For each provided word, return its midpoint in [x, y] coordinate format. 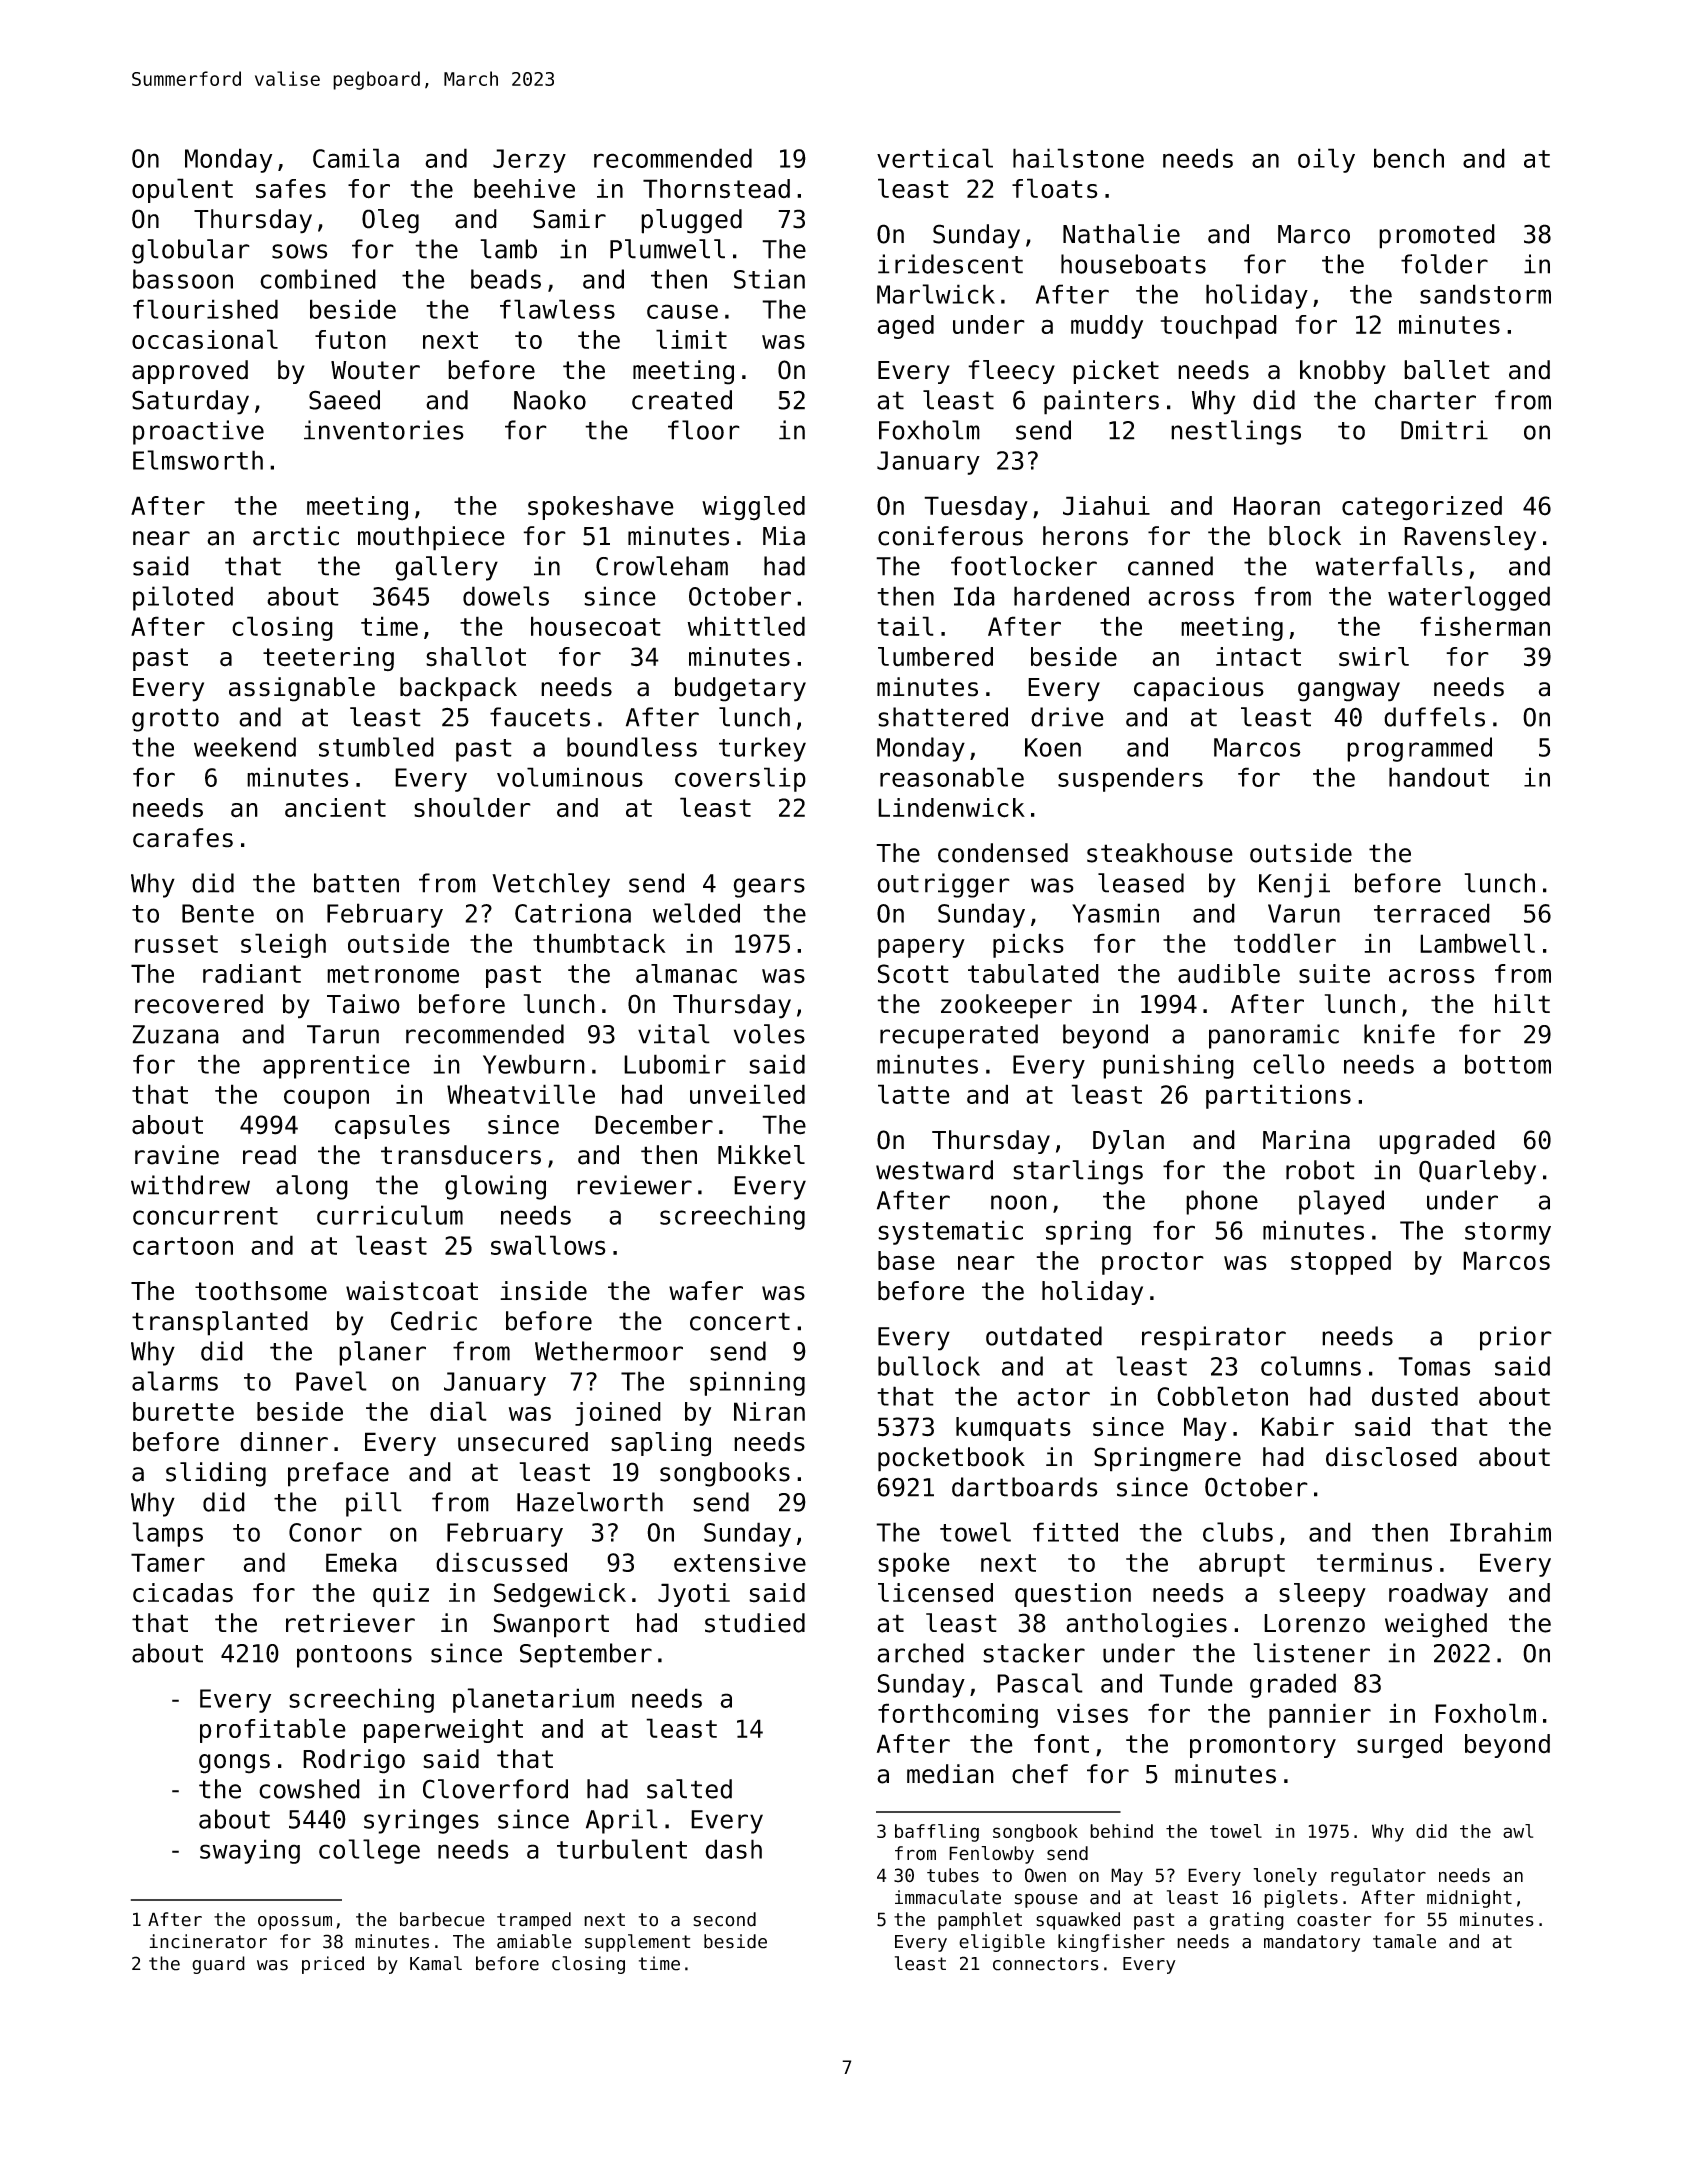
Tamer [168, 1562]
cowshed [309, 1789]
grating [1247, 1921]
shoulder [472, 807]
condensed [1003, 853]
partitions [1278, 1096]
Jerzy [529, 161]
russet [176, 944]
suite [1334, 974]
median [950, 1774]
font [1061, 1744]
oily [1326, 160]
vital [674, 1034]
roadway [1438, 1595]
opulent [182, 190]
